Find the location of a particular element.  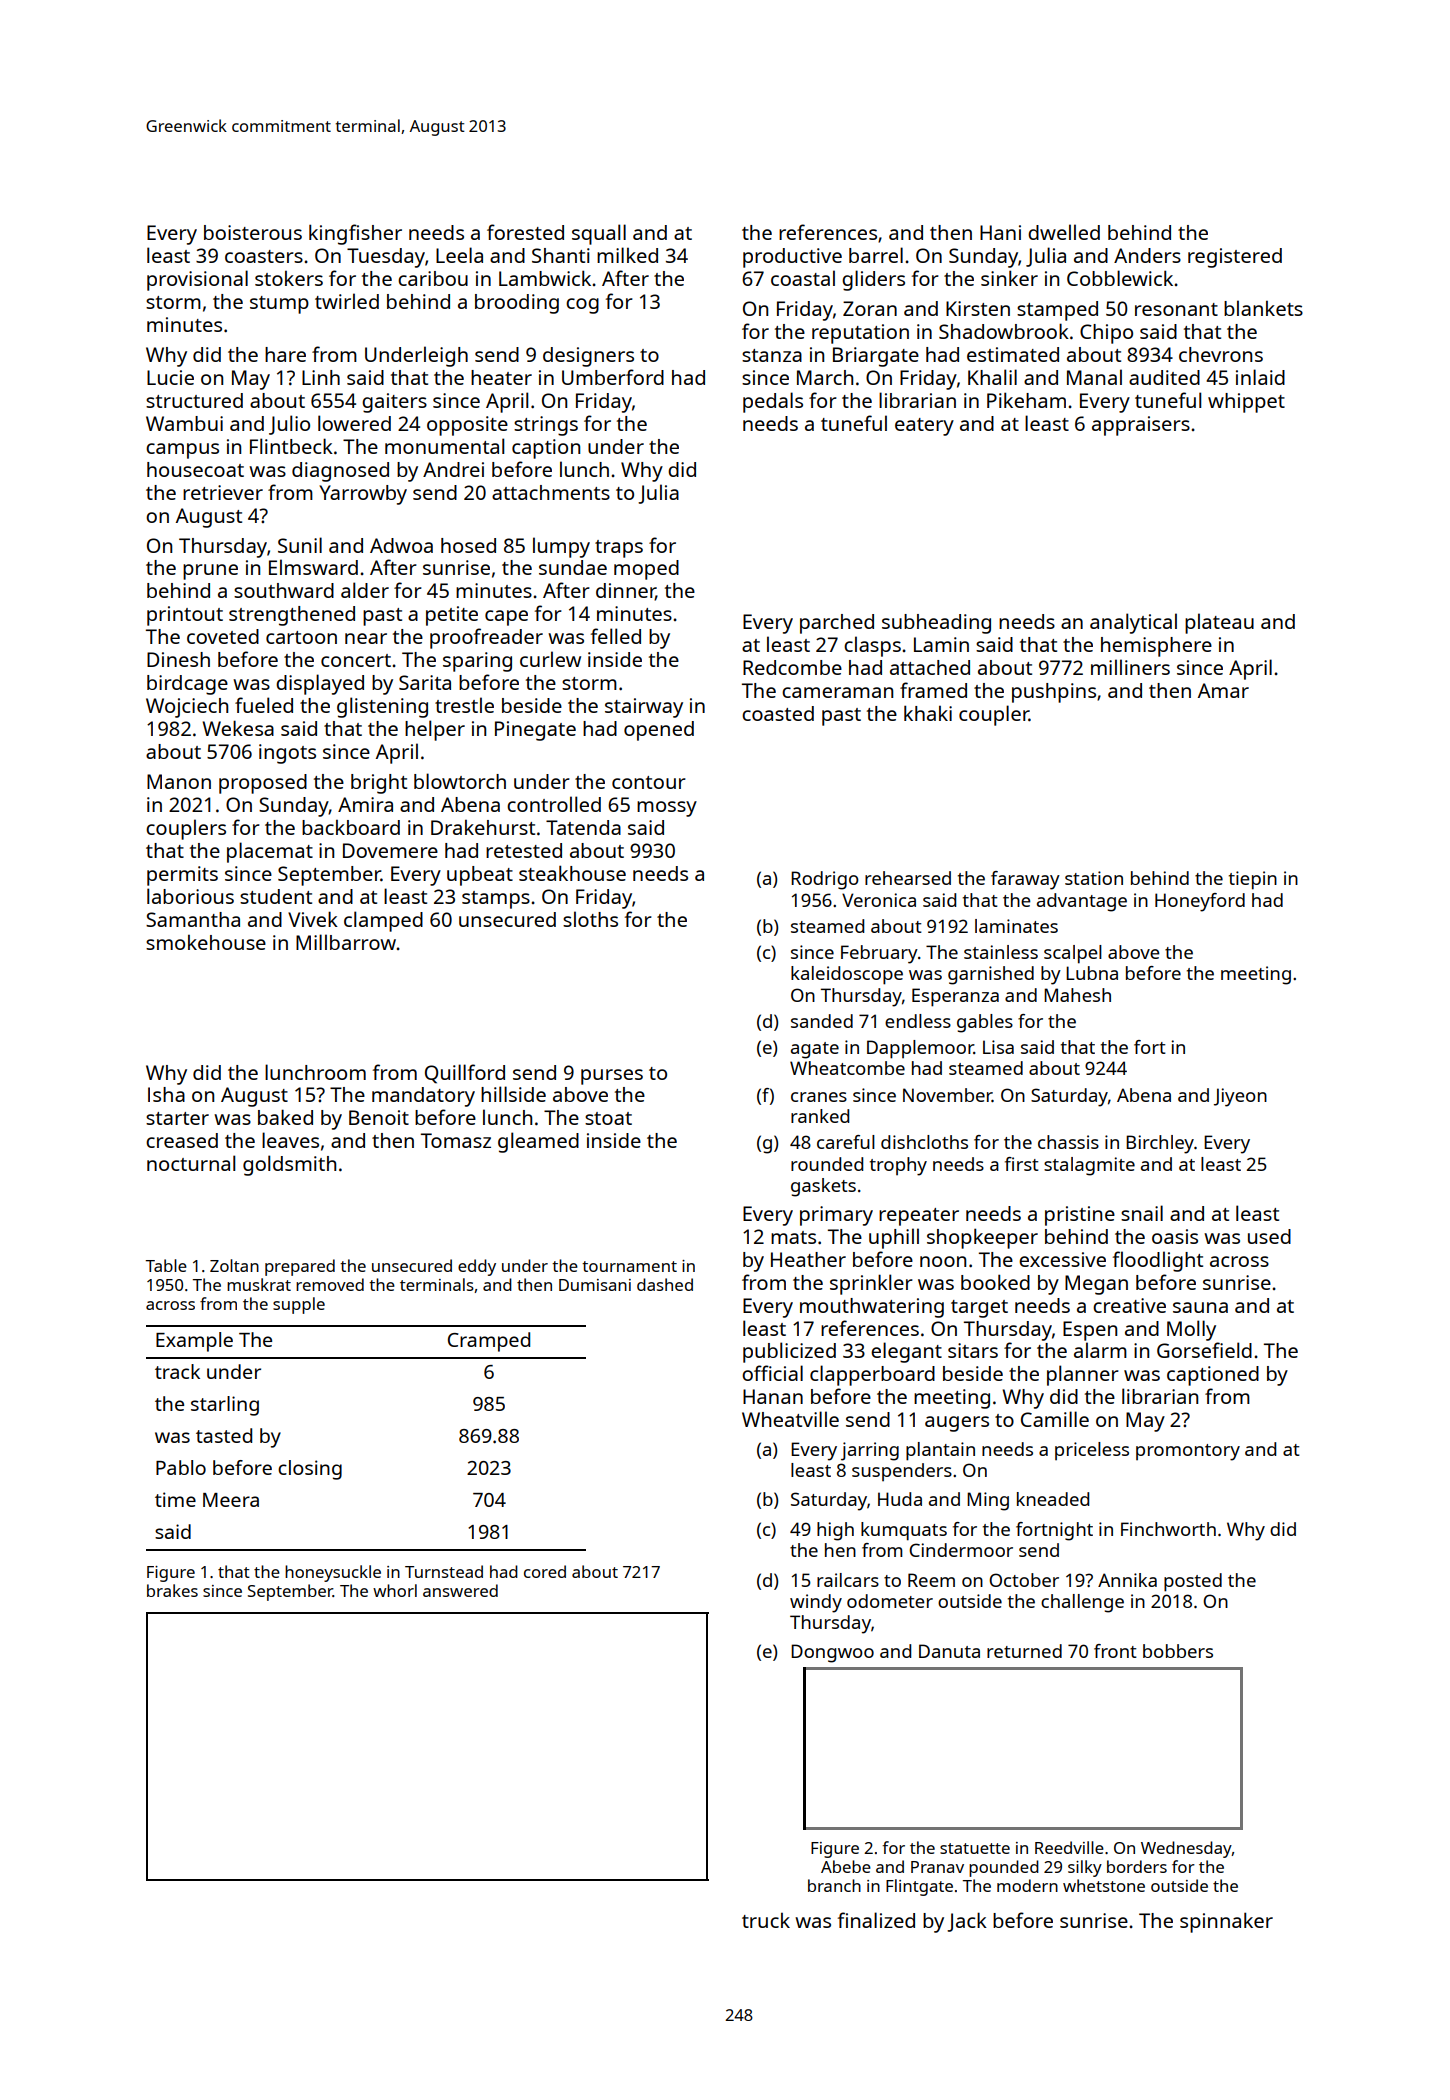

petite is located at coordinates (452, 616).
